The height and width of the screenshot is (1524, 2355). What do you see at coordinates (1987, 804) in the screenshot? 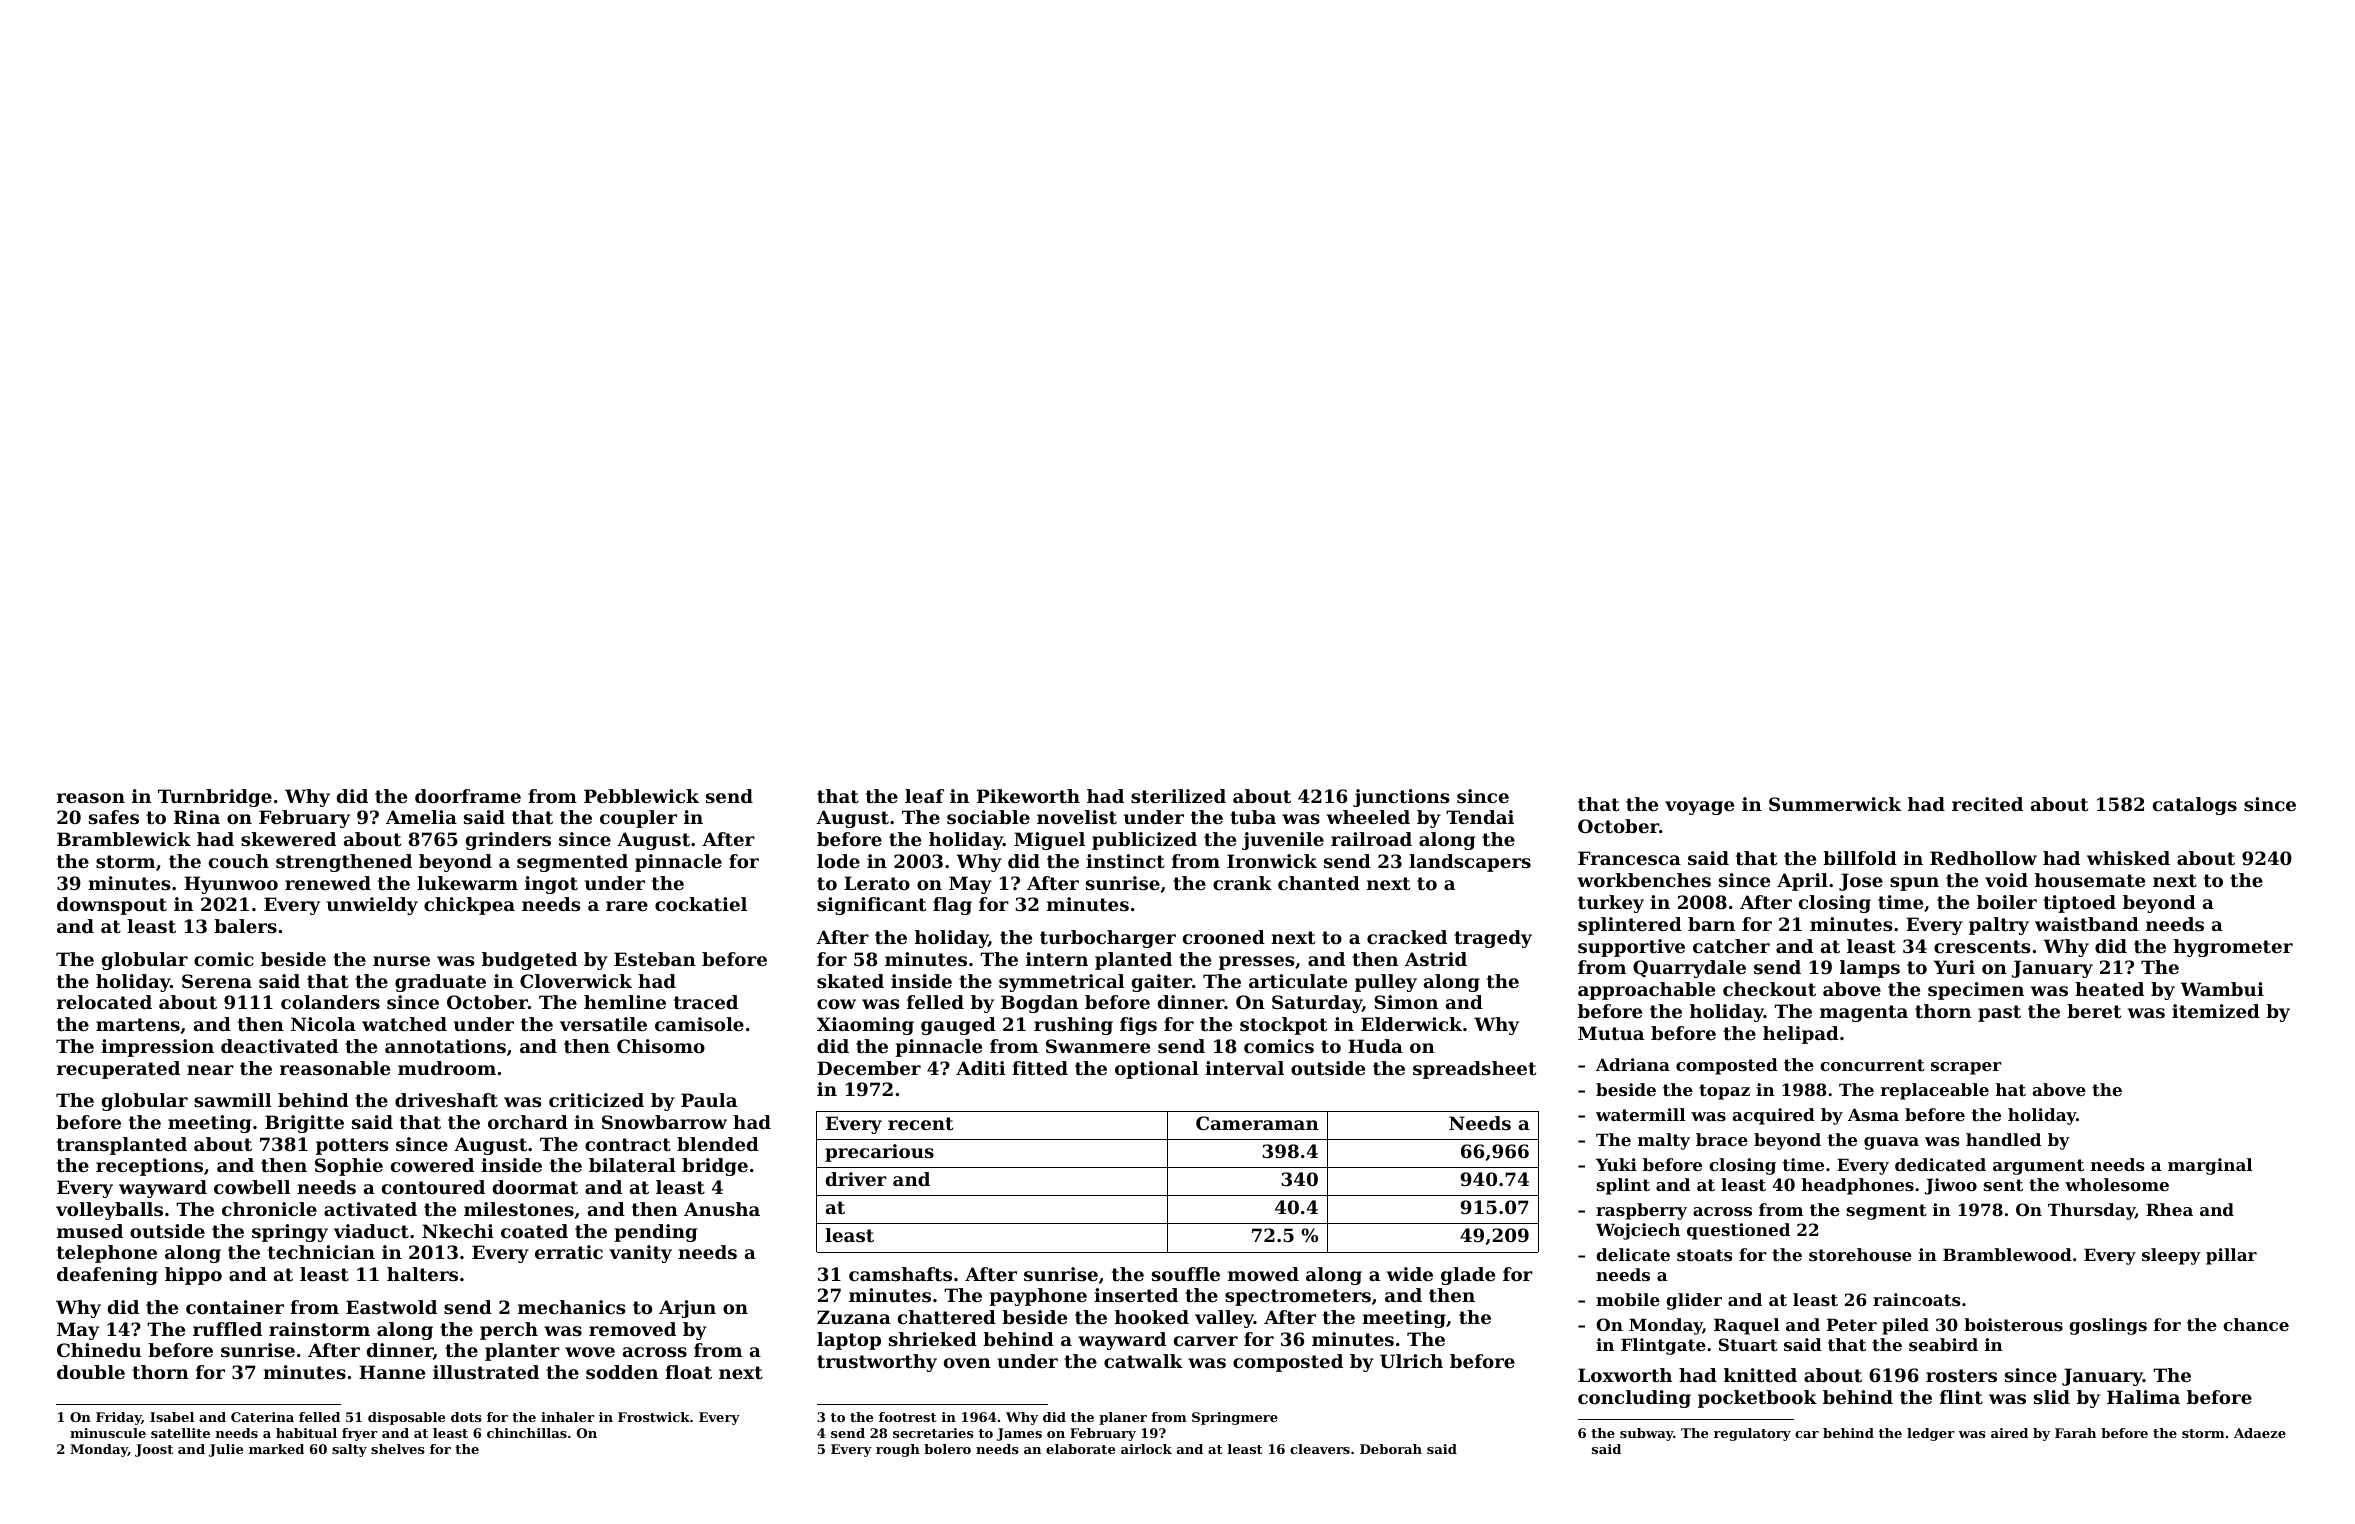
I see `recited` at bounding box center [1987, 804].
